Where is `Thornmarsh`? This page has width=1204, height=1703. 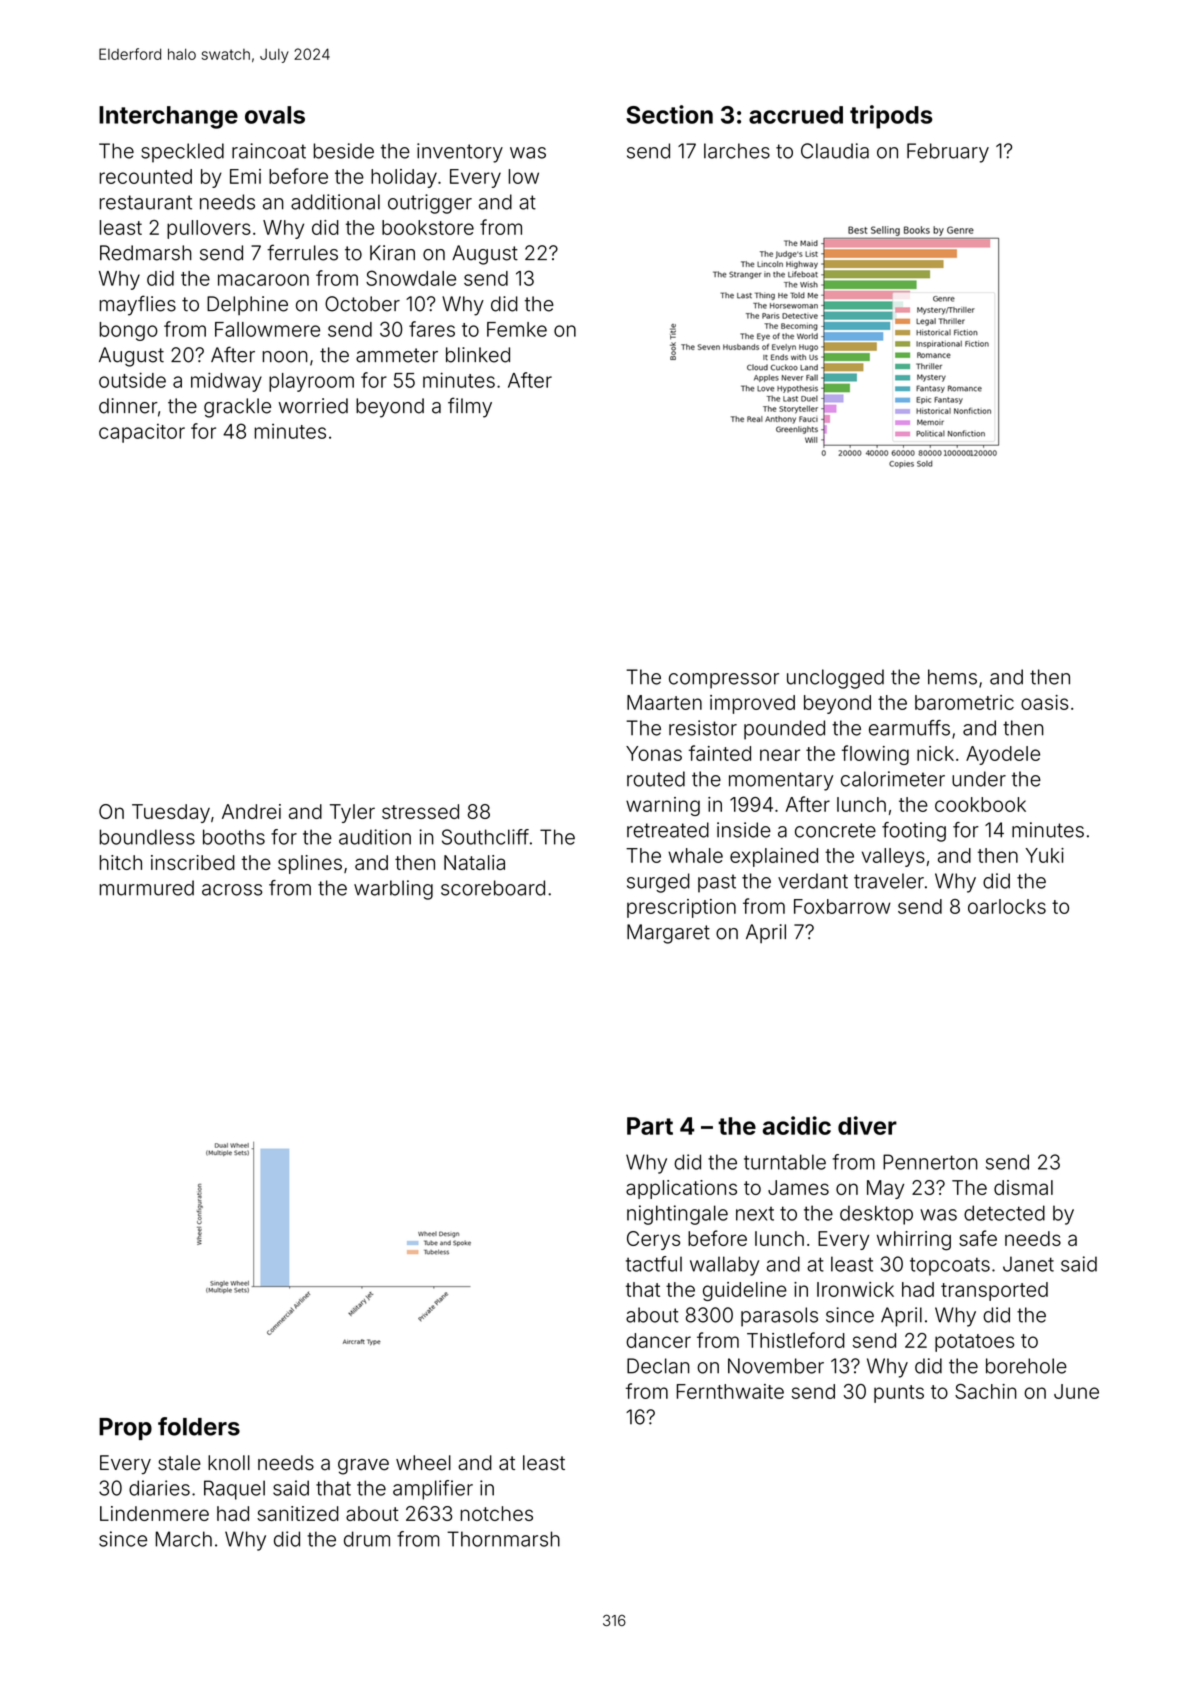 Thornmarsh is located at coordinates (503, 1539).
